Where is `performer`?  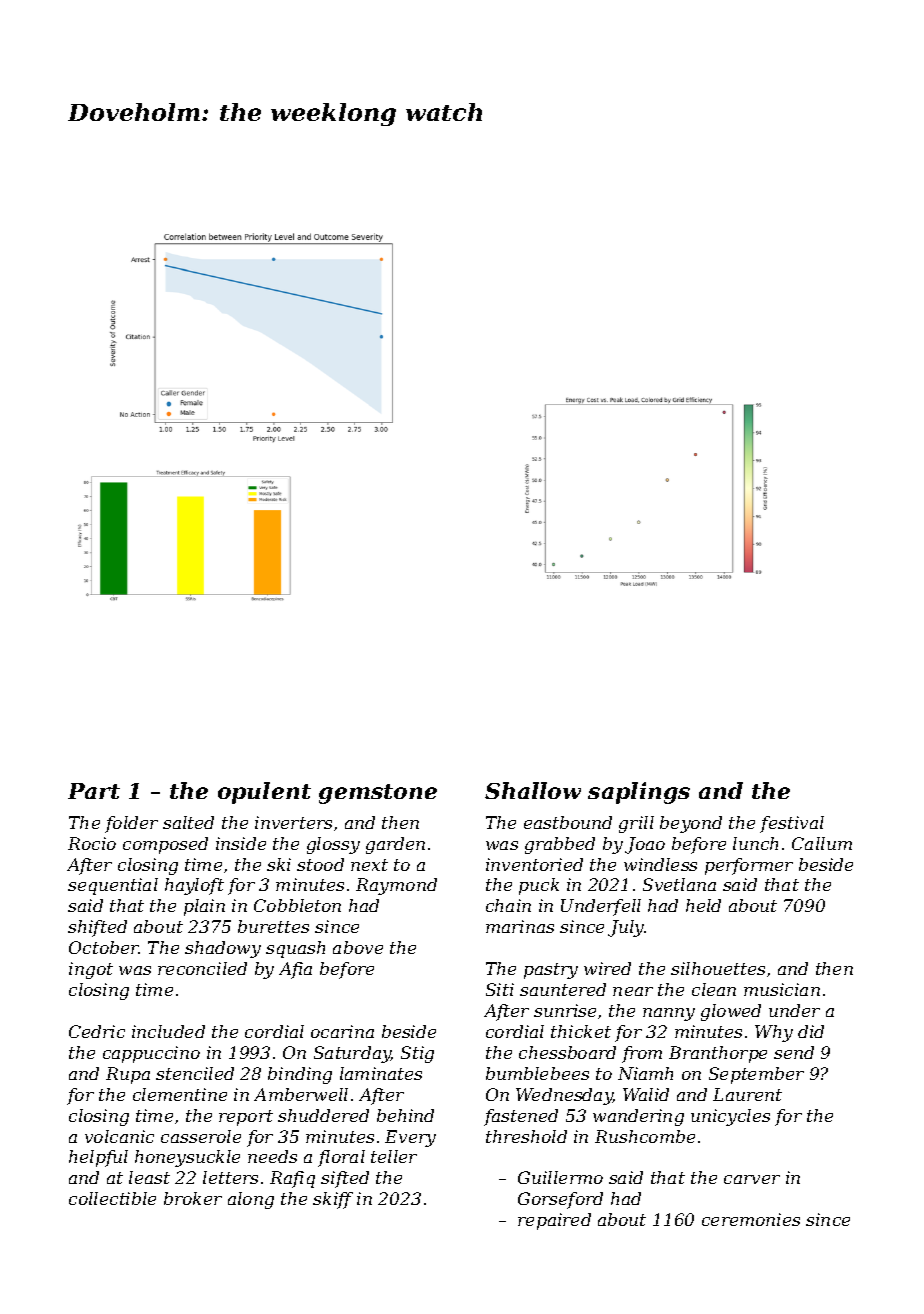
performer is located at coordinates (749, 866).
